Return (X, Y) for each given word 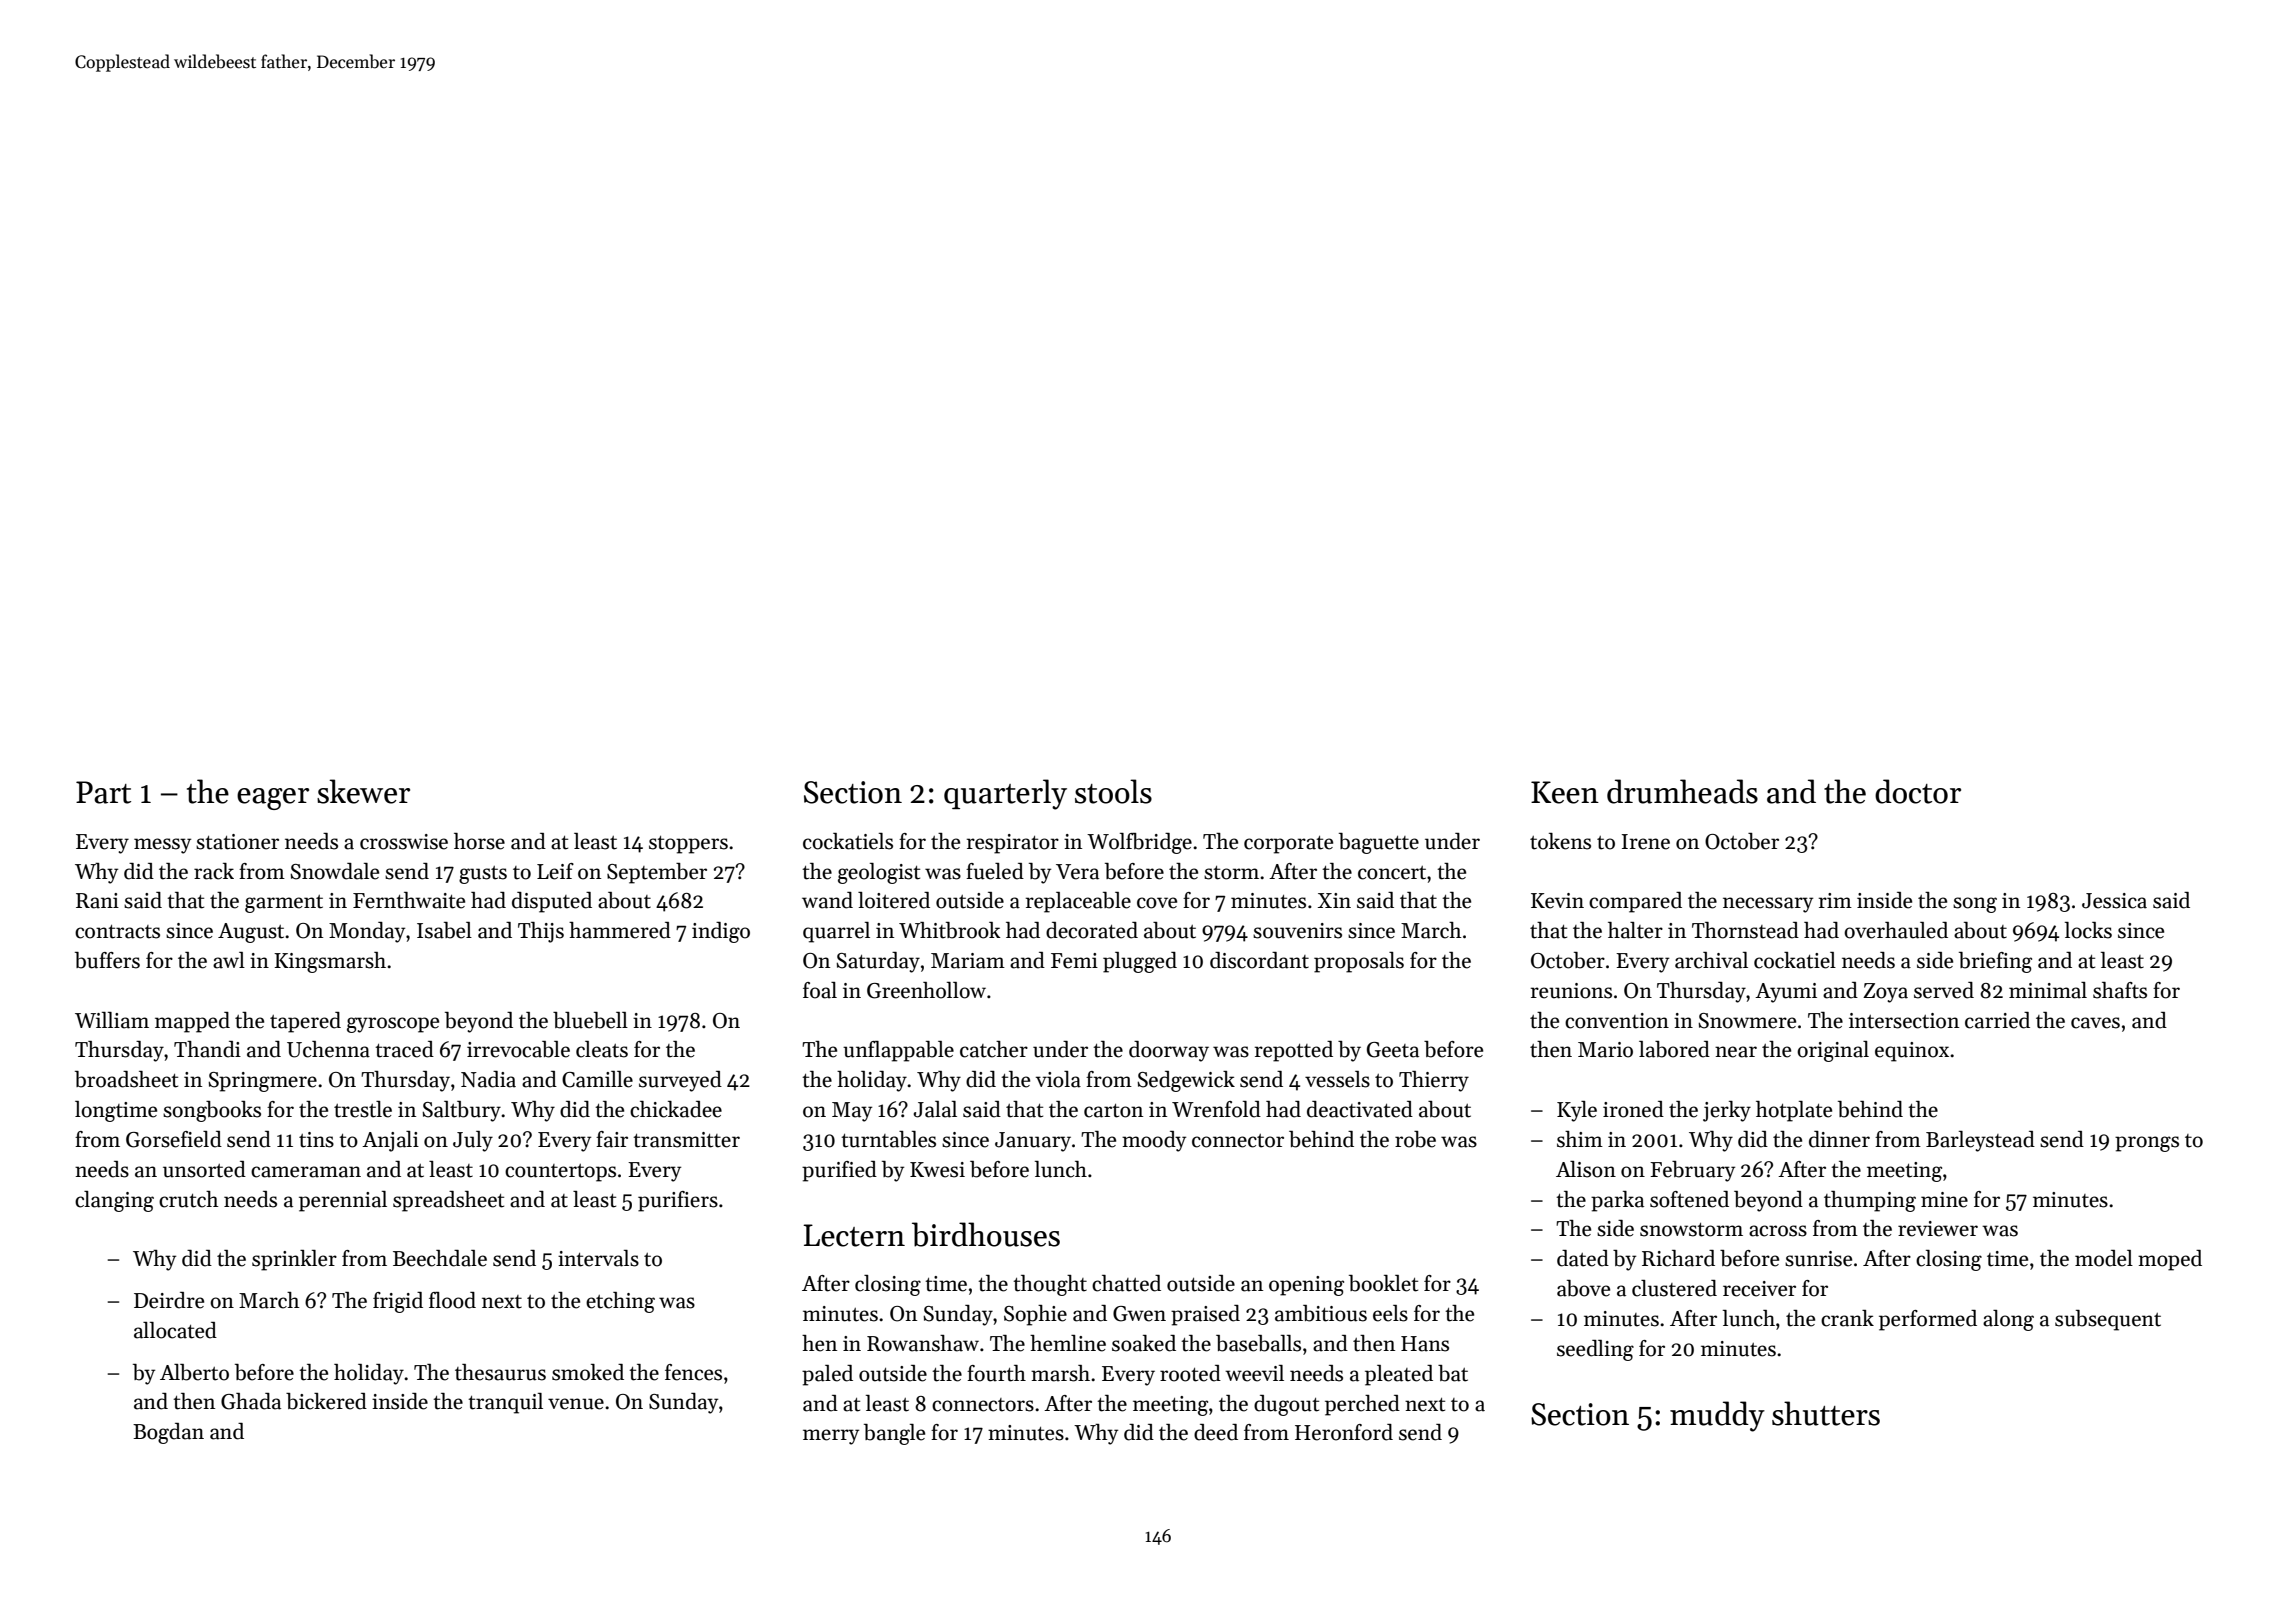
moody (1154, 1141)
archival (1711, 960)
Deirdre (169, 1300)
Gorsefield (174, 1139)
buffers (107, 960)
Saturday (878, 962)
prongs (2147, 1144)
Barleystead (1980, 1141)
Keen (1565, 792)
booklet (1383, 1283)
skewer (363, 791)
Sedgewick (1186, 1081)
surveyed (680, 1081)
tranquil (505, 1403)
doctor (1918, 791)
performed (1928, 1320)
